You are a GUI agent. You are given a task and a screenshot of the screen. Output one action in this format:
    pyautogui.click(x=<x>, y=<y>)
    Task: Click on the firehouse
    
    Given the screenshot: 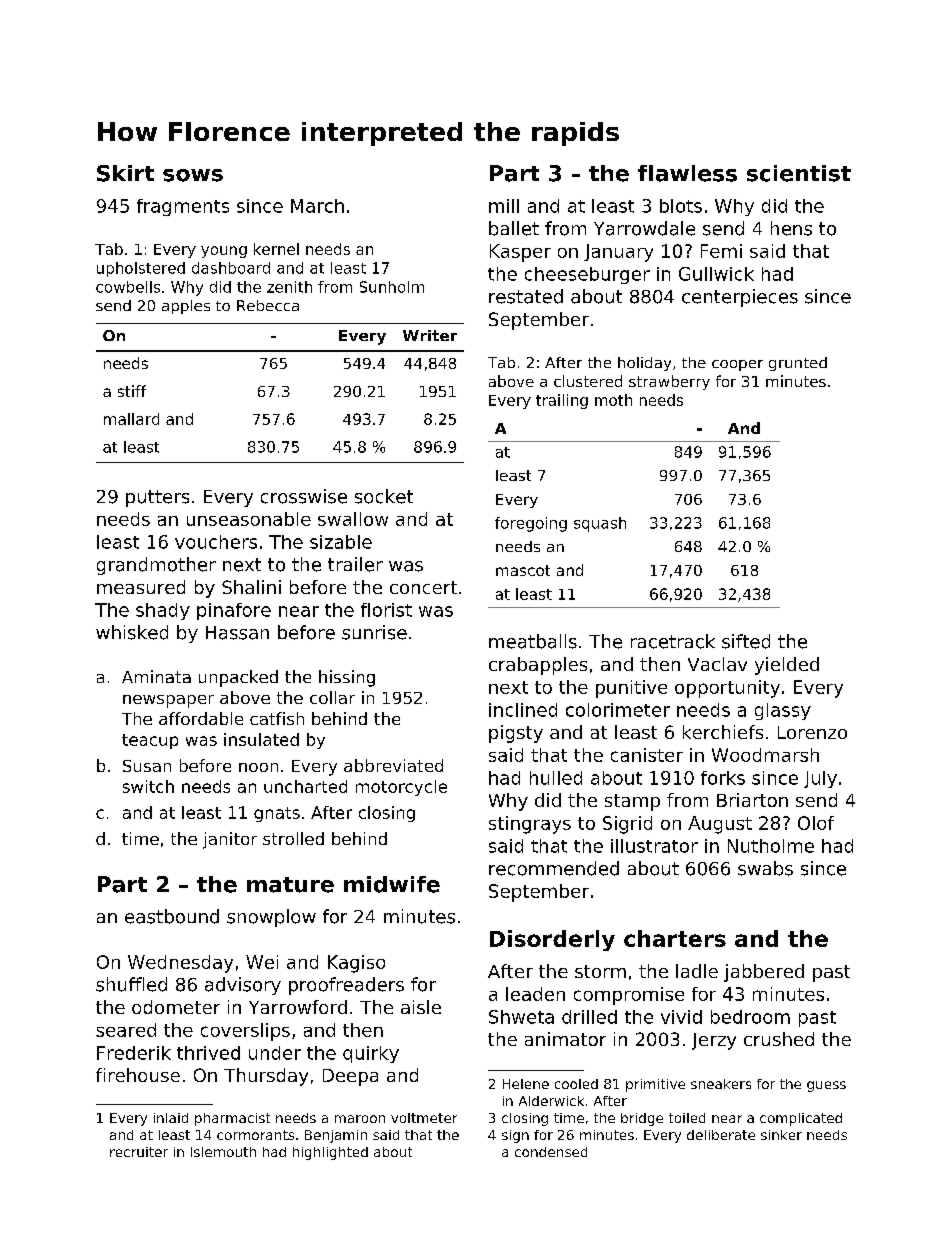 What is the action you would take?
    pyautogui.click(x=138, y=1075)
